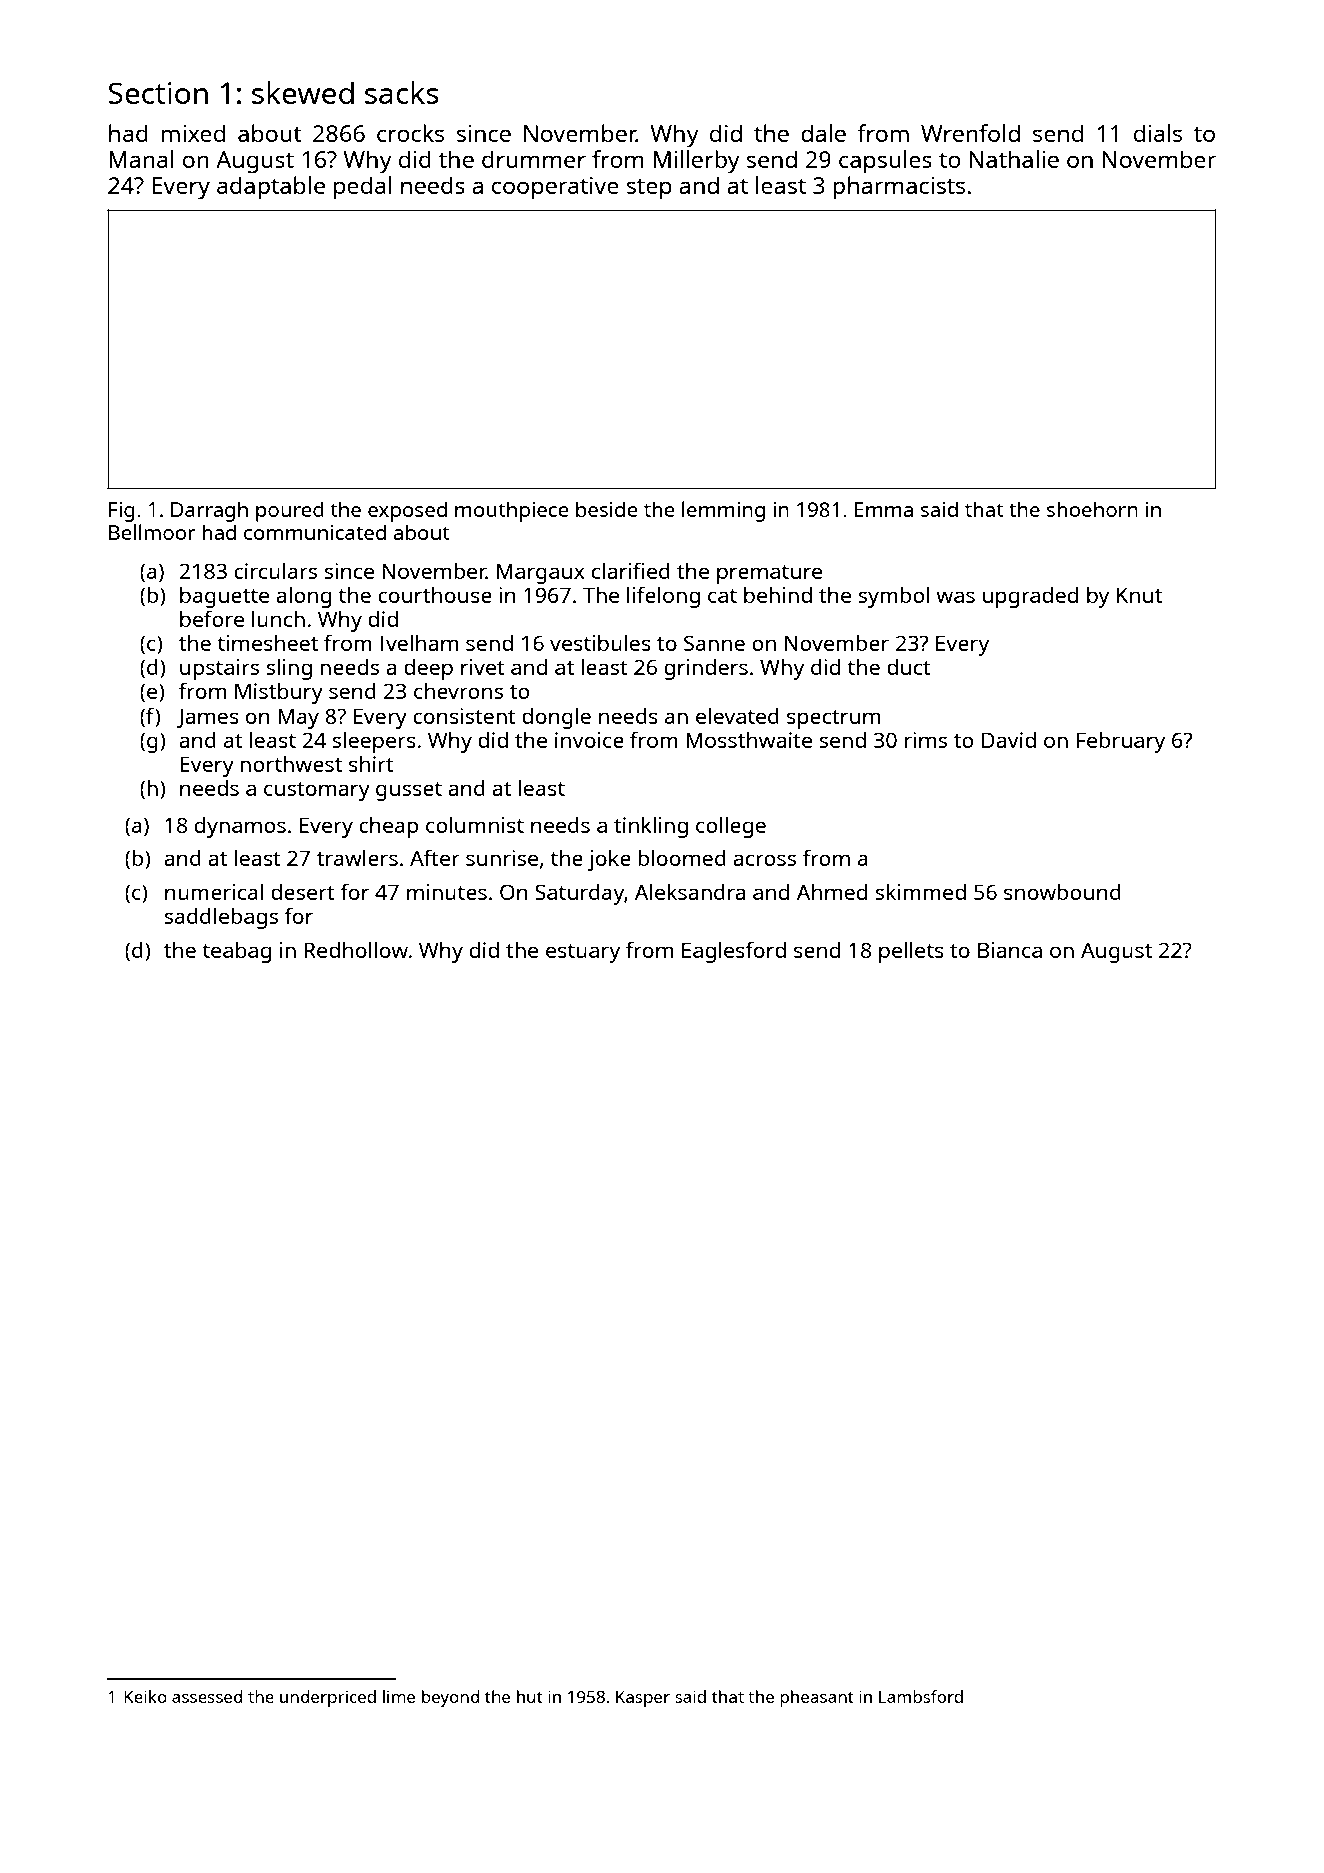 Image resolution: width=1324 pixels, height=1873 pixels. Describe the element at coordinates (236, 952) in the screenshot. I see `teabag` at that location.
